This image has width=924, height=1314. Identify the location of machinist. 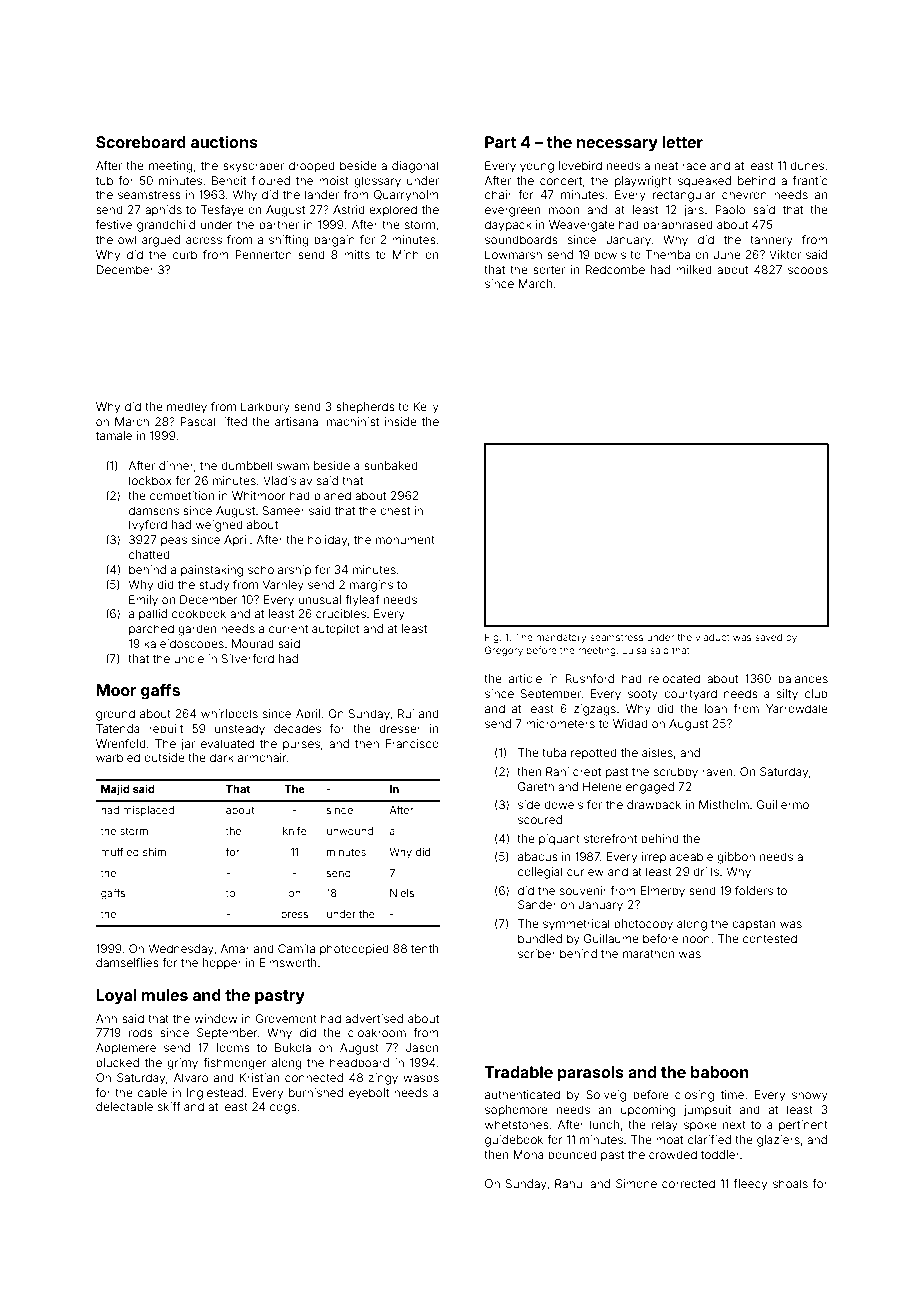
(353, 421).
